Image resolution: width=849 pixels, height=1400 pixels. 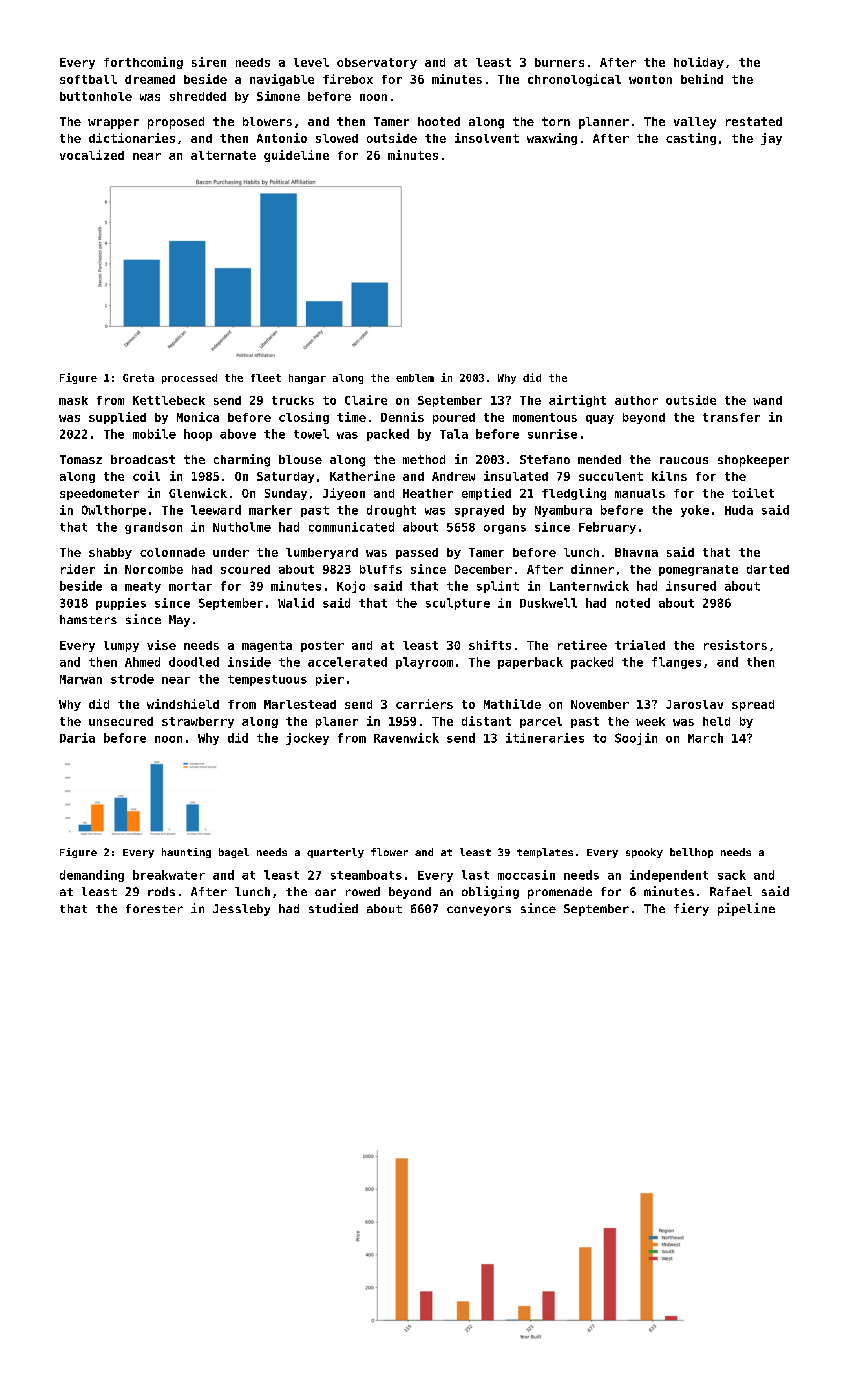 What do you see at coordinates (694, 704) in the document?
I see `Jaroslav` at bounding box center [694, 704].
